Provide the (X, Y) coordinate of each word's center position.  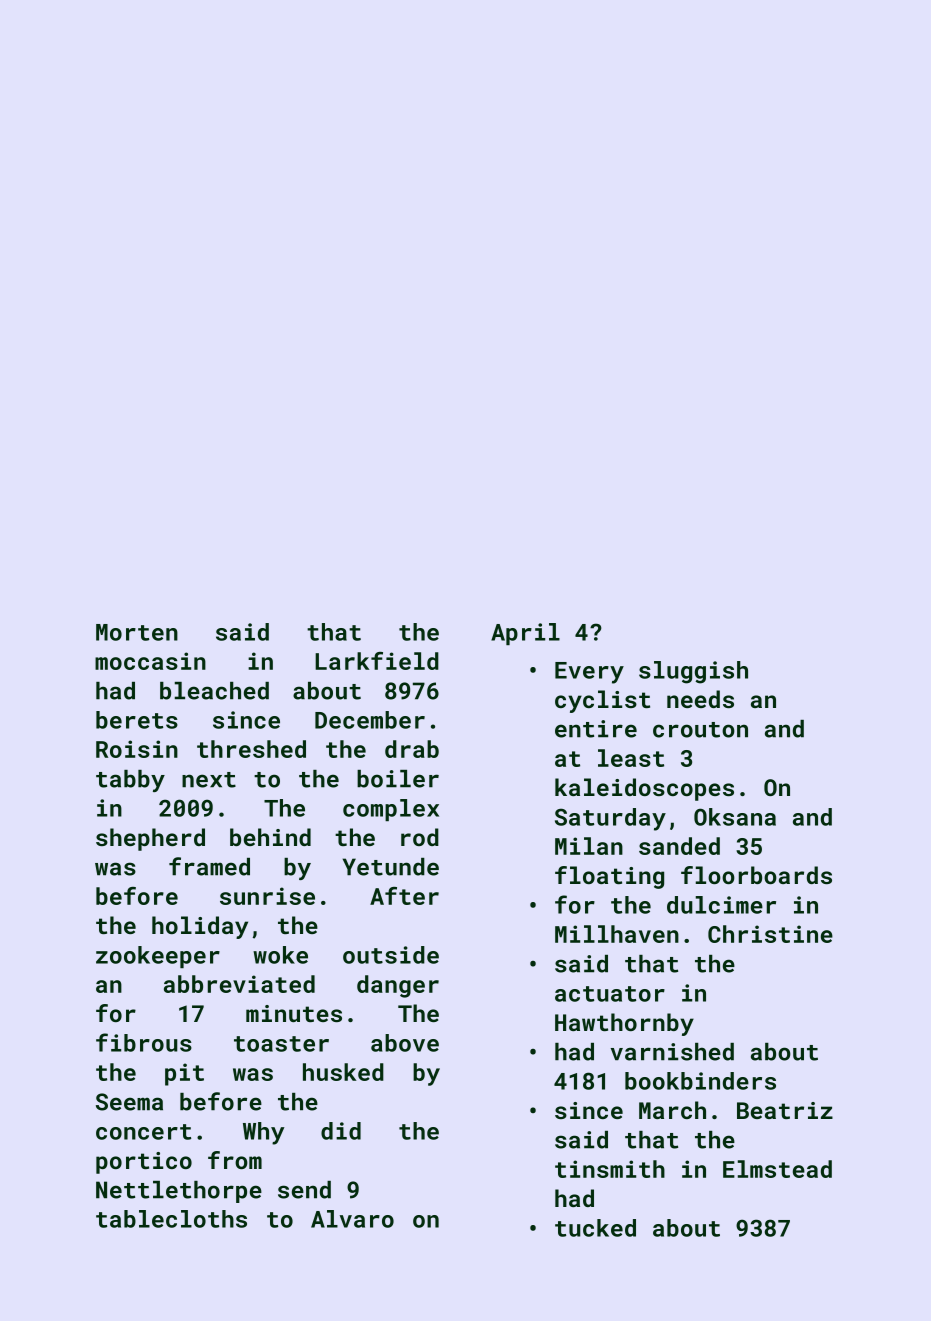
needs (700, 699)
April (525, 634)
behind (270, 837)
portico (144, 1163)
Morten (137, 632)
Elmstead (777, 1169)
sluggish (693, 672)
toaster (281, 1044)
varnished (672, 1052)
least (631, 758)
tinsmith (610, 1169)
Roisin (137, 749)
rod (420, 837)
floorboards (756, 875)
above (405, 1043)
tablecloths (171, 1219)
